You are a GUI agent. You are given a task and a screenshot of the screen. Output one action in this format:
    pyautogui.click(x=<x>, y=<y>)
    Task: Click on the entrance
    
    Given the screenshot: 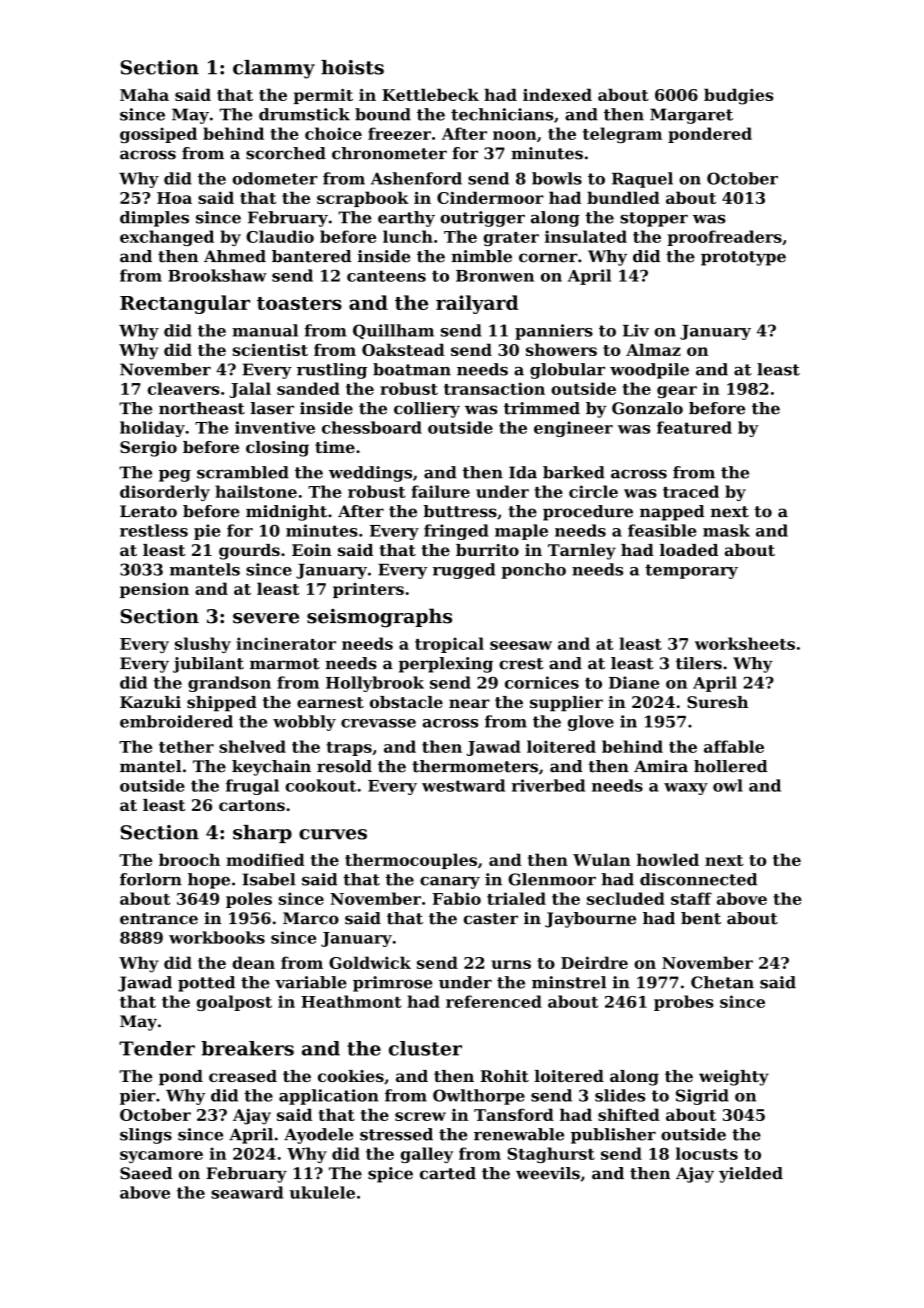 What is the action you would take?
    pyautogui.click(x=159, y=919)
